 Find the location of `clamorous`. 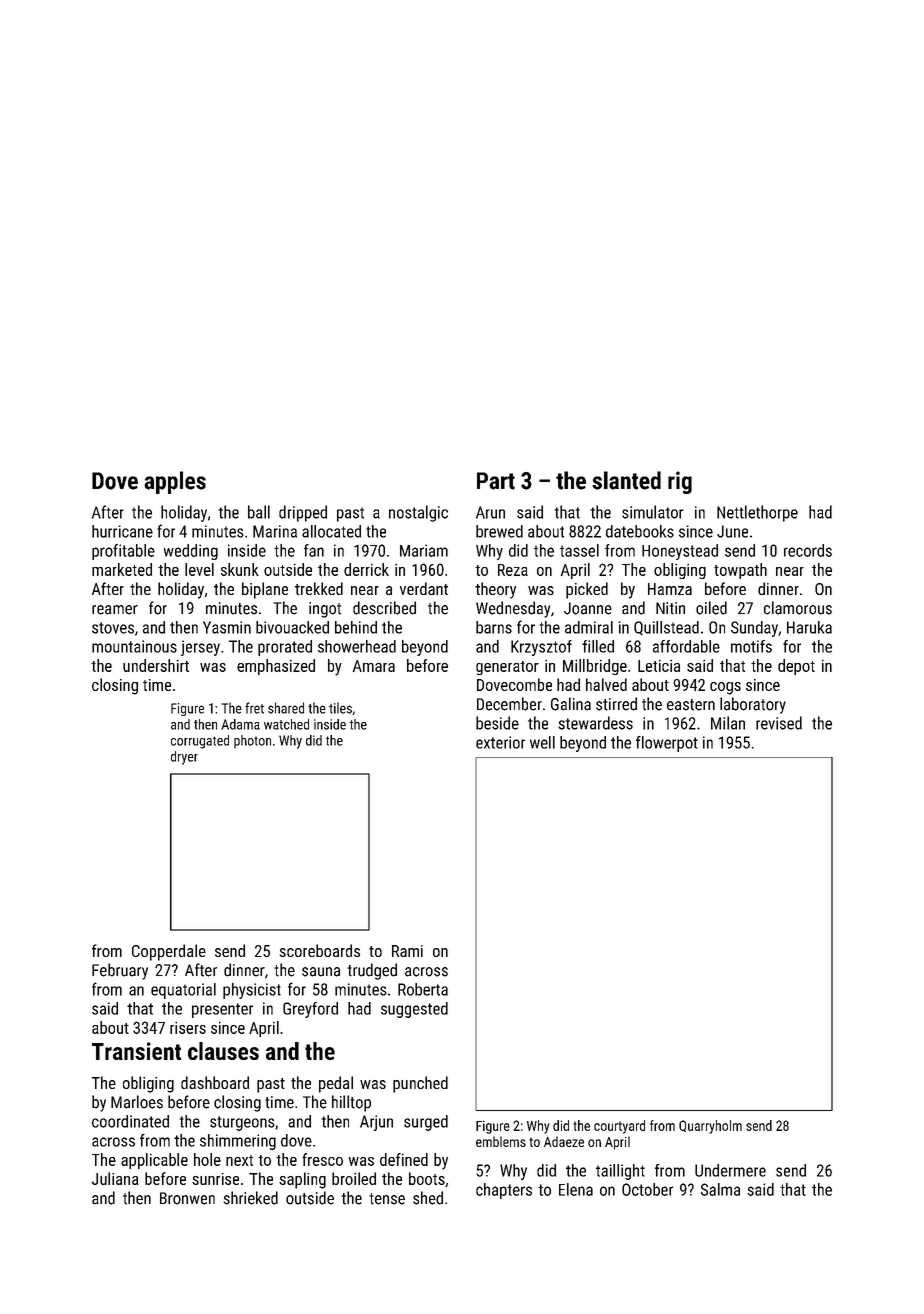

clamorous is located at coordinates (798, 608).
